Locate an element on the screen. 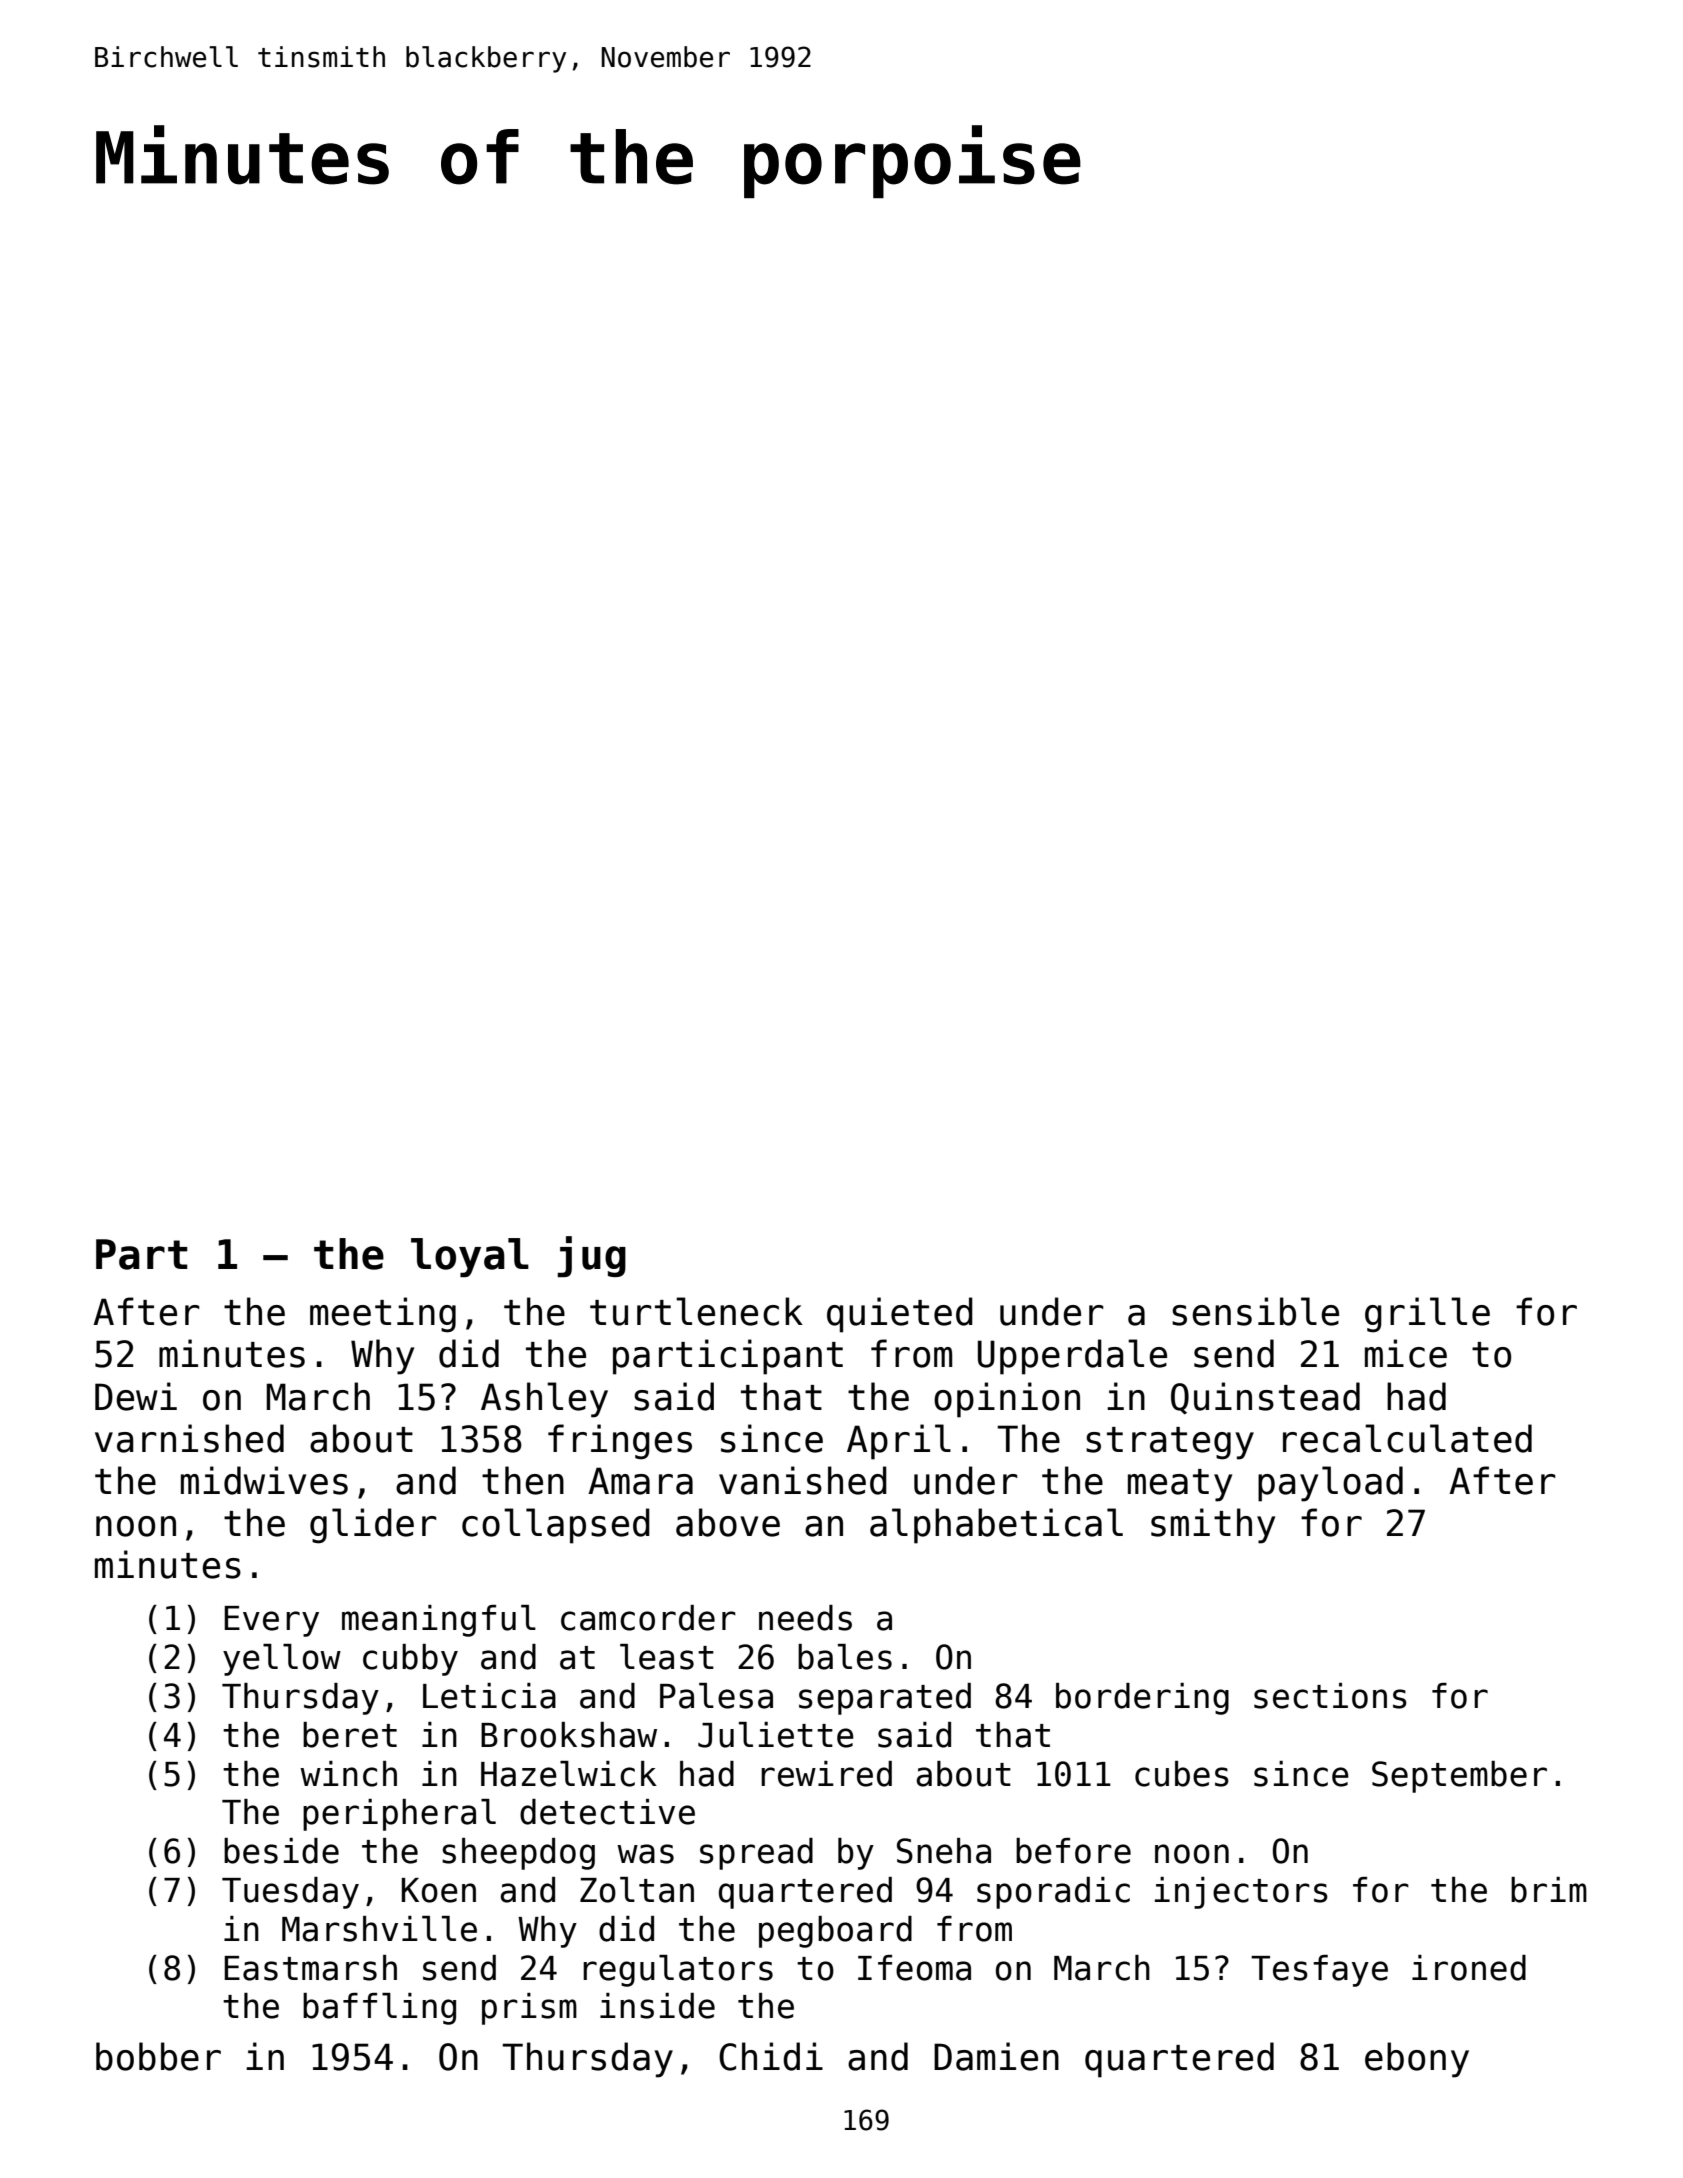 Image resolution: width=1683 pixels, height=2178 pixels. April is located at coordinates (899, 1442).
